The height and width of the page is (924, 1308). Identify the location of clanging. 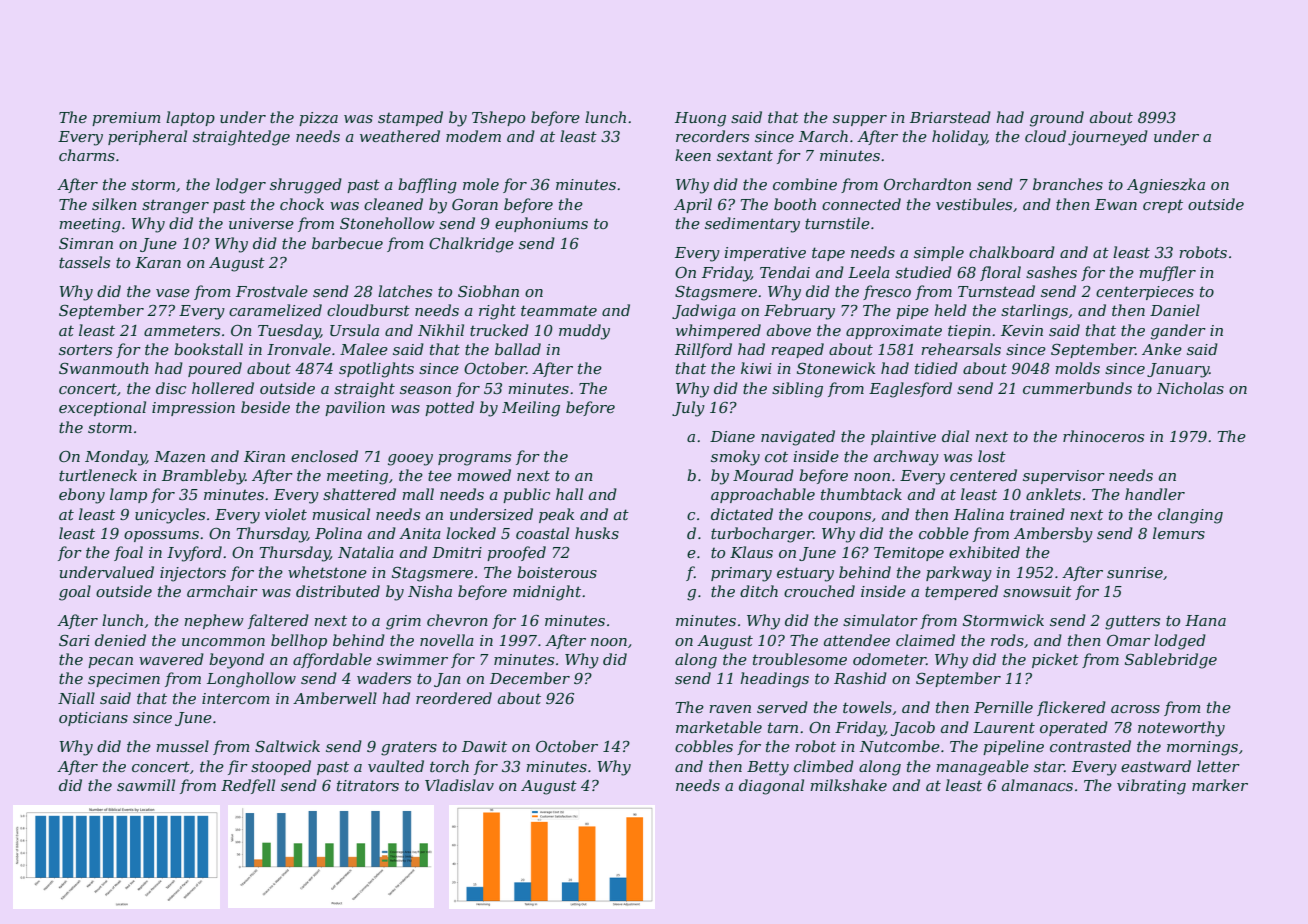
(1190, 516).
